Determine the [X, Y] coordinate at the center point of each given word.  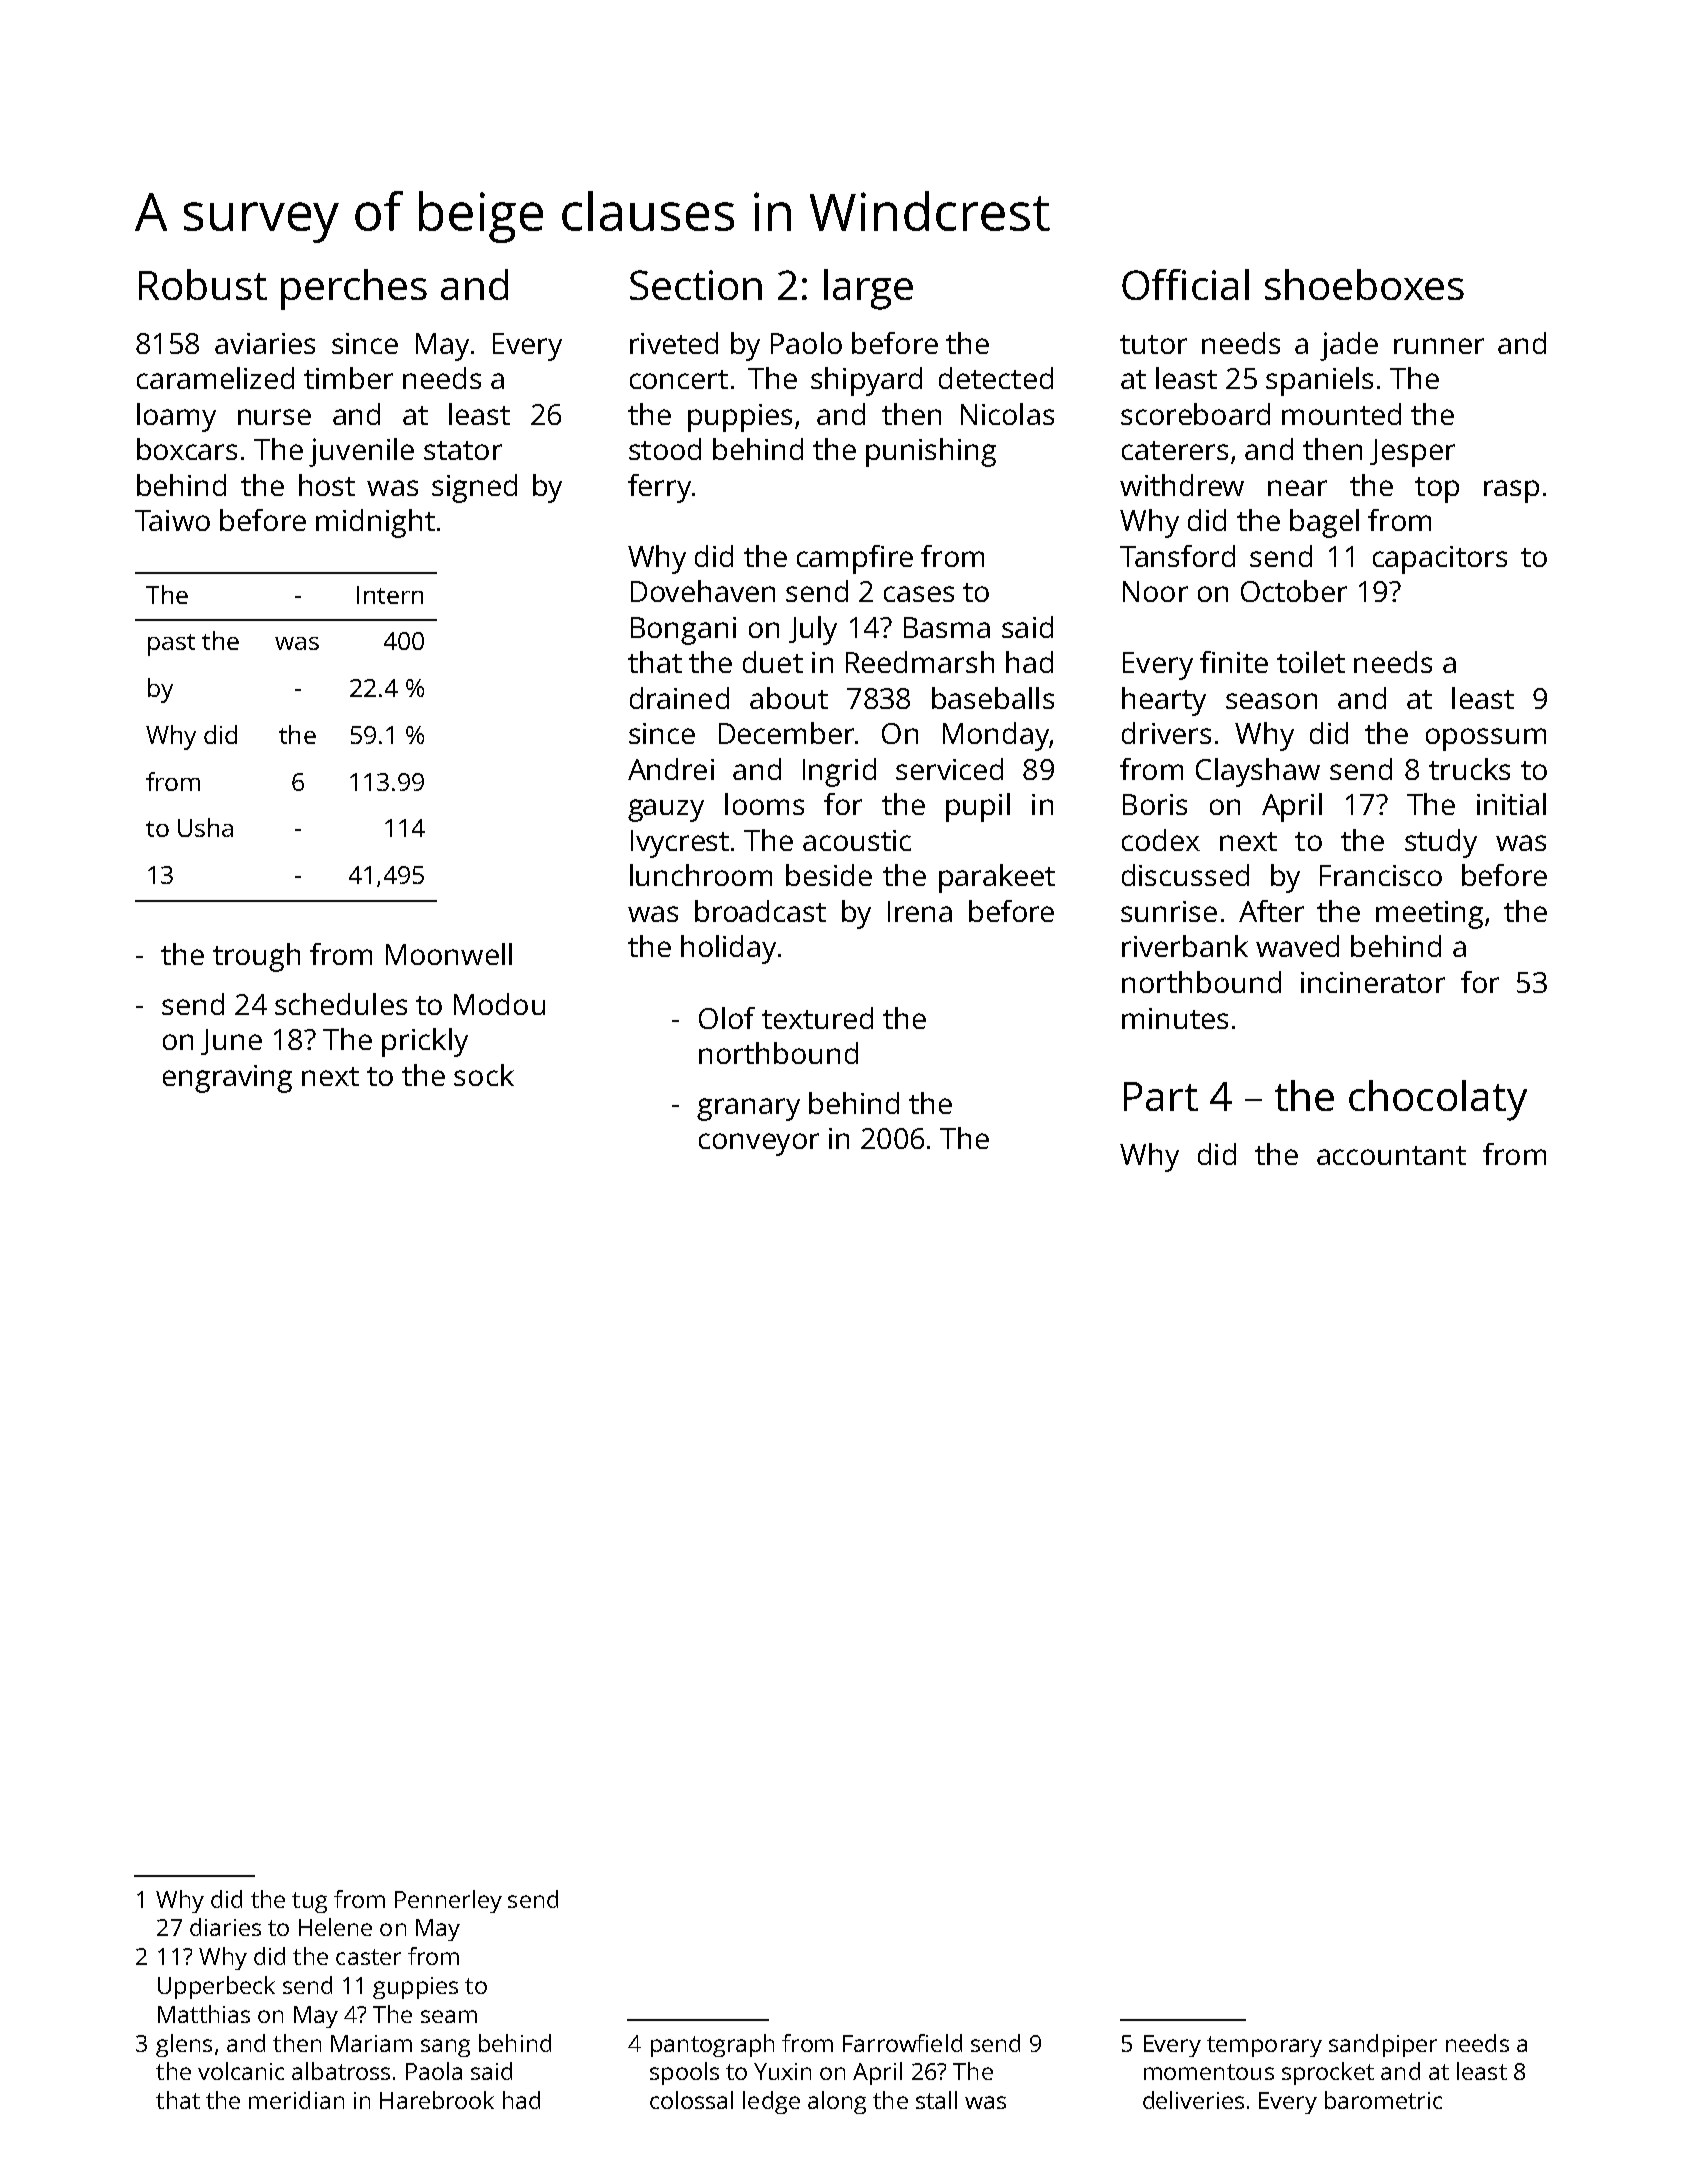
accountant [1391, 1155]
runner [1439, 346]
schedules [341, 1004]
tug [309, 1902]
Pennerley [448, 1901]
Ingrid [839, 772]
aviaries [265, 343]
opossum [1486, 739]
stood [665, 449]
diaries [225, 1927]
